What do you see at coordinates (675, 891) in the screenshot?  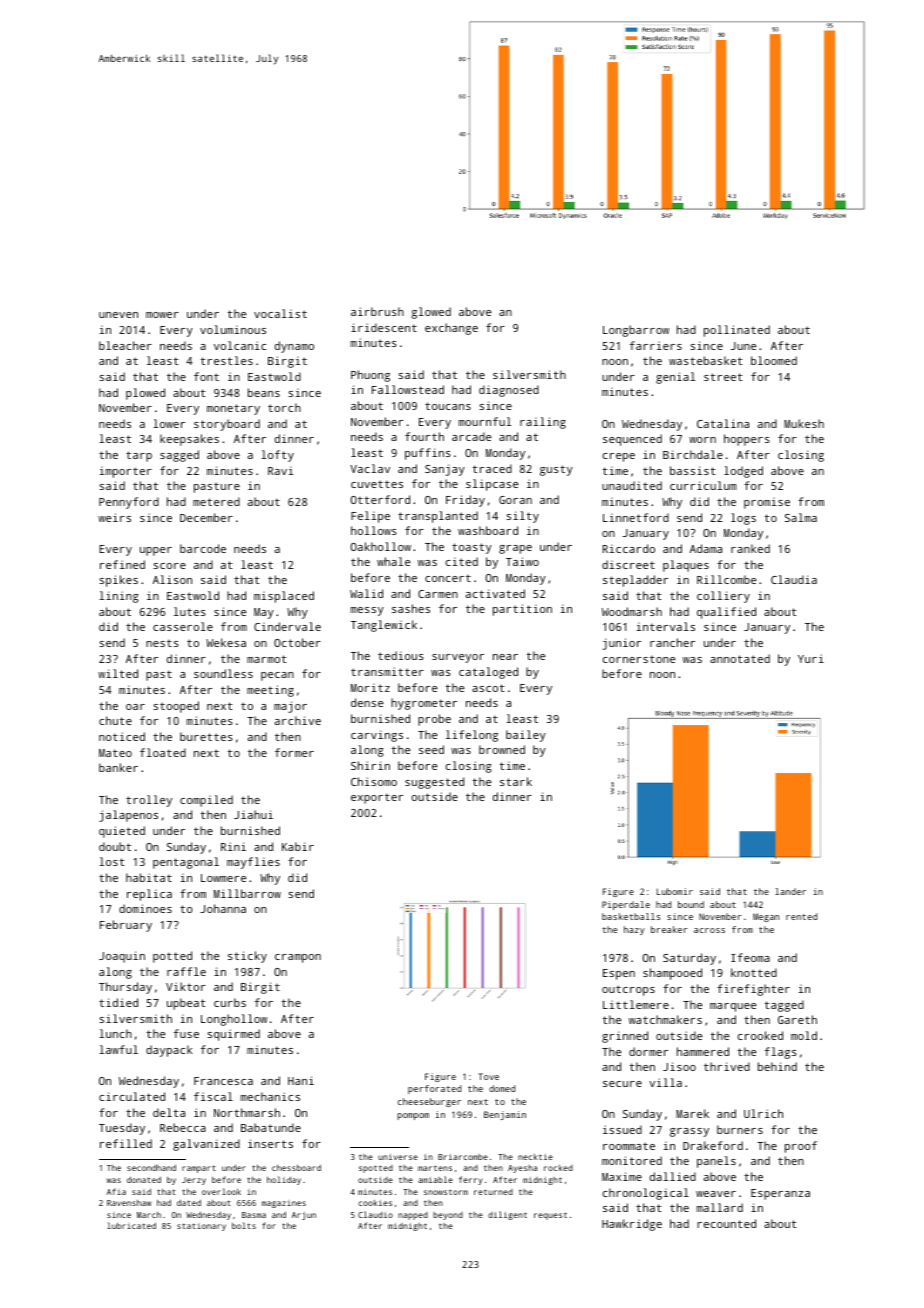 I see `Lubomir` at bounding box center [675, 891].
